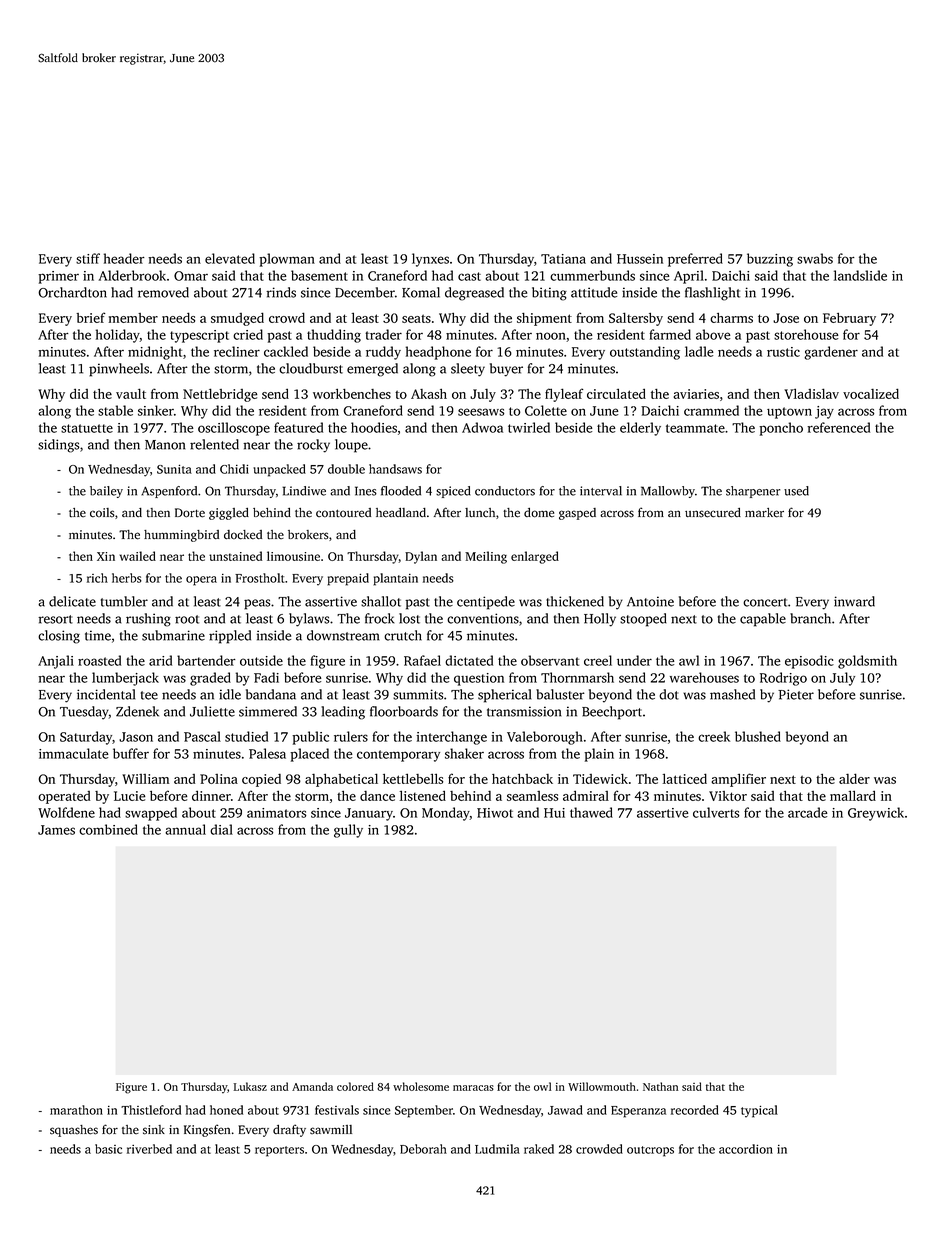 The height and width of the document is (1233, 952). What do you see at coordinates (550, 660) in the document?
I see `observant` at bounding box center [550, 660].
